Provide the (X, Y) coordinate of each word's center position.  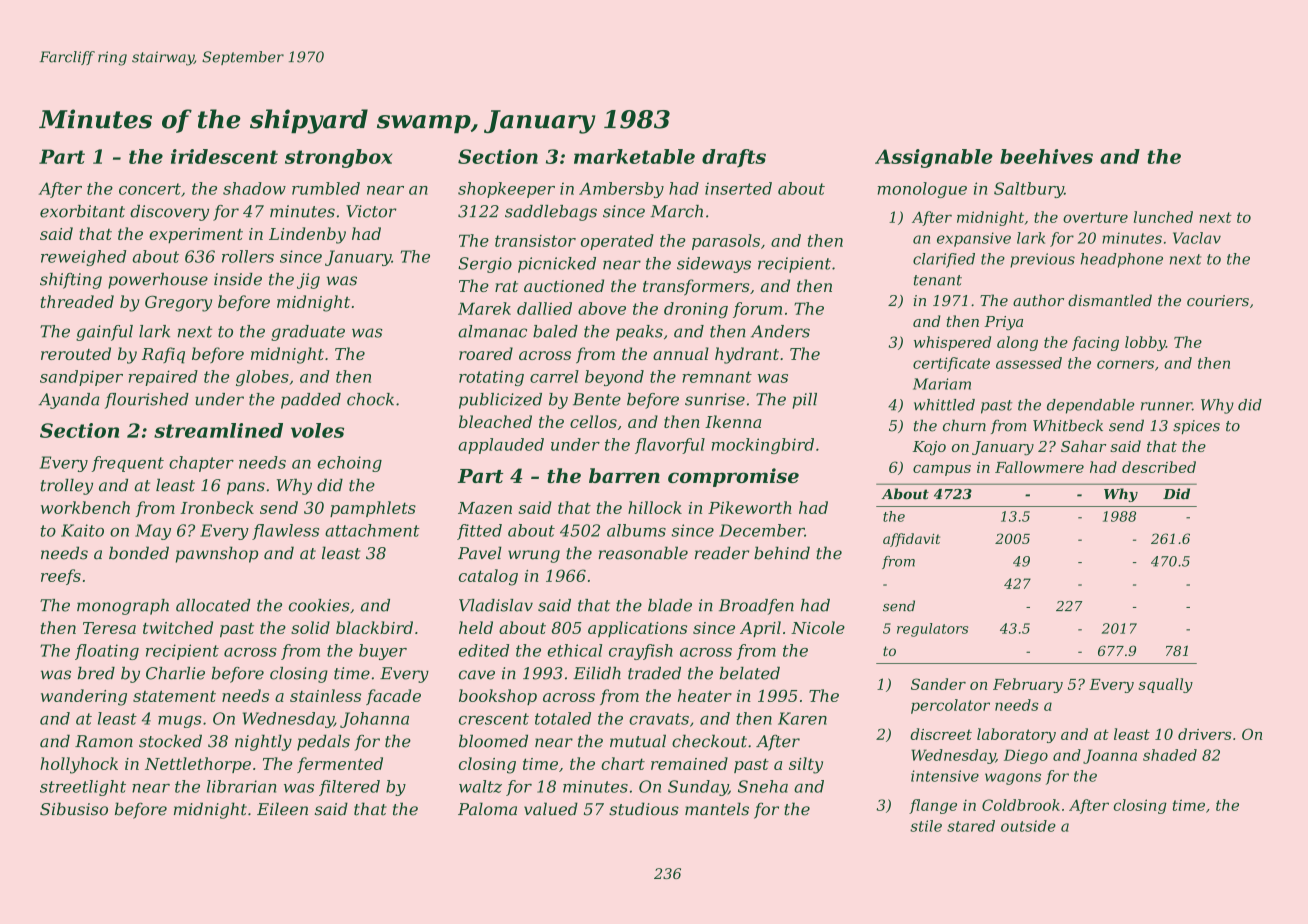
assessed (1029, 363)
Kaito (82, 530)
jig (308, 281)
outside (1028, 826)
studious (644, 809)
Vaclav (1197, 238)
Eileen (282, 809)
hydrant (747, 355)
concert (150, 189)
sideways (714, 265)
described (1159, 467)
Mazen (485, 508)
